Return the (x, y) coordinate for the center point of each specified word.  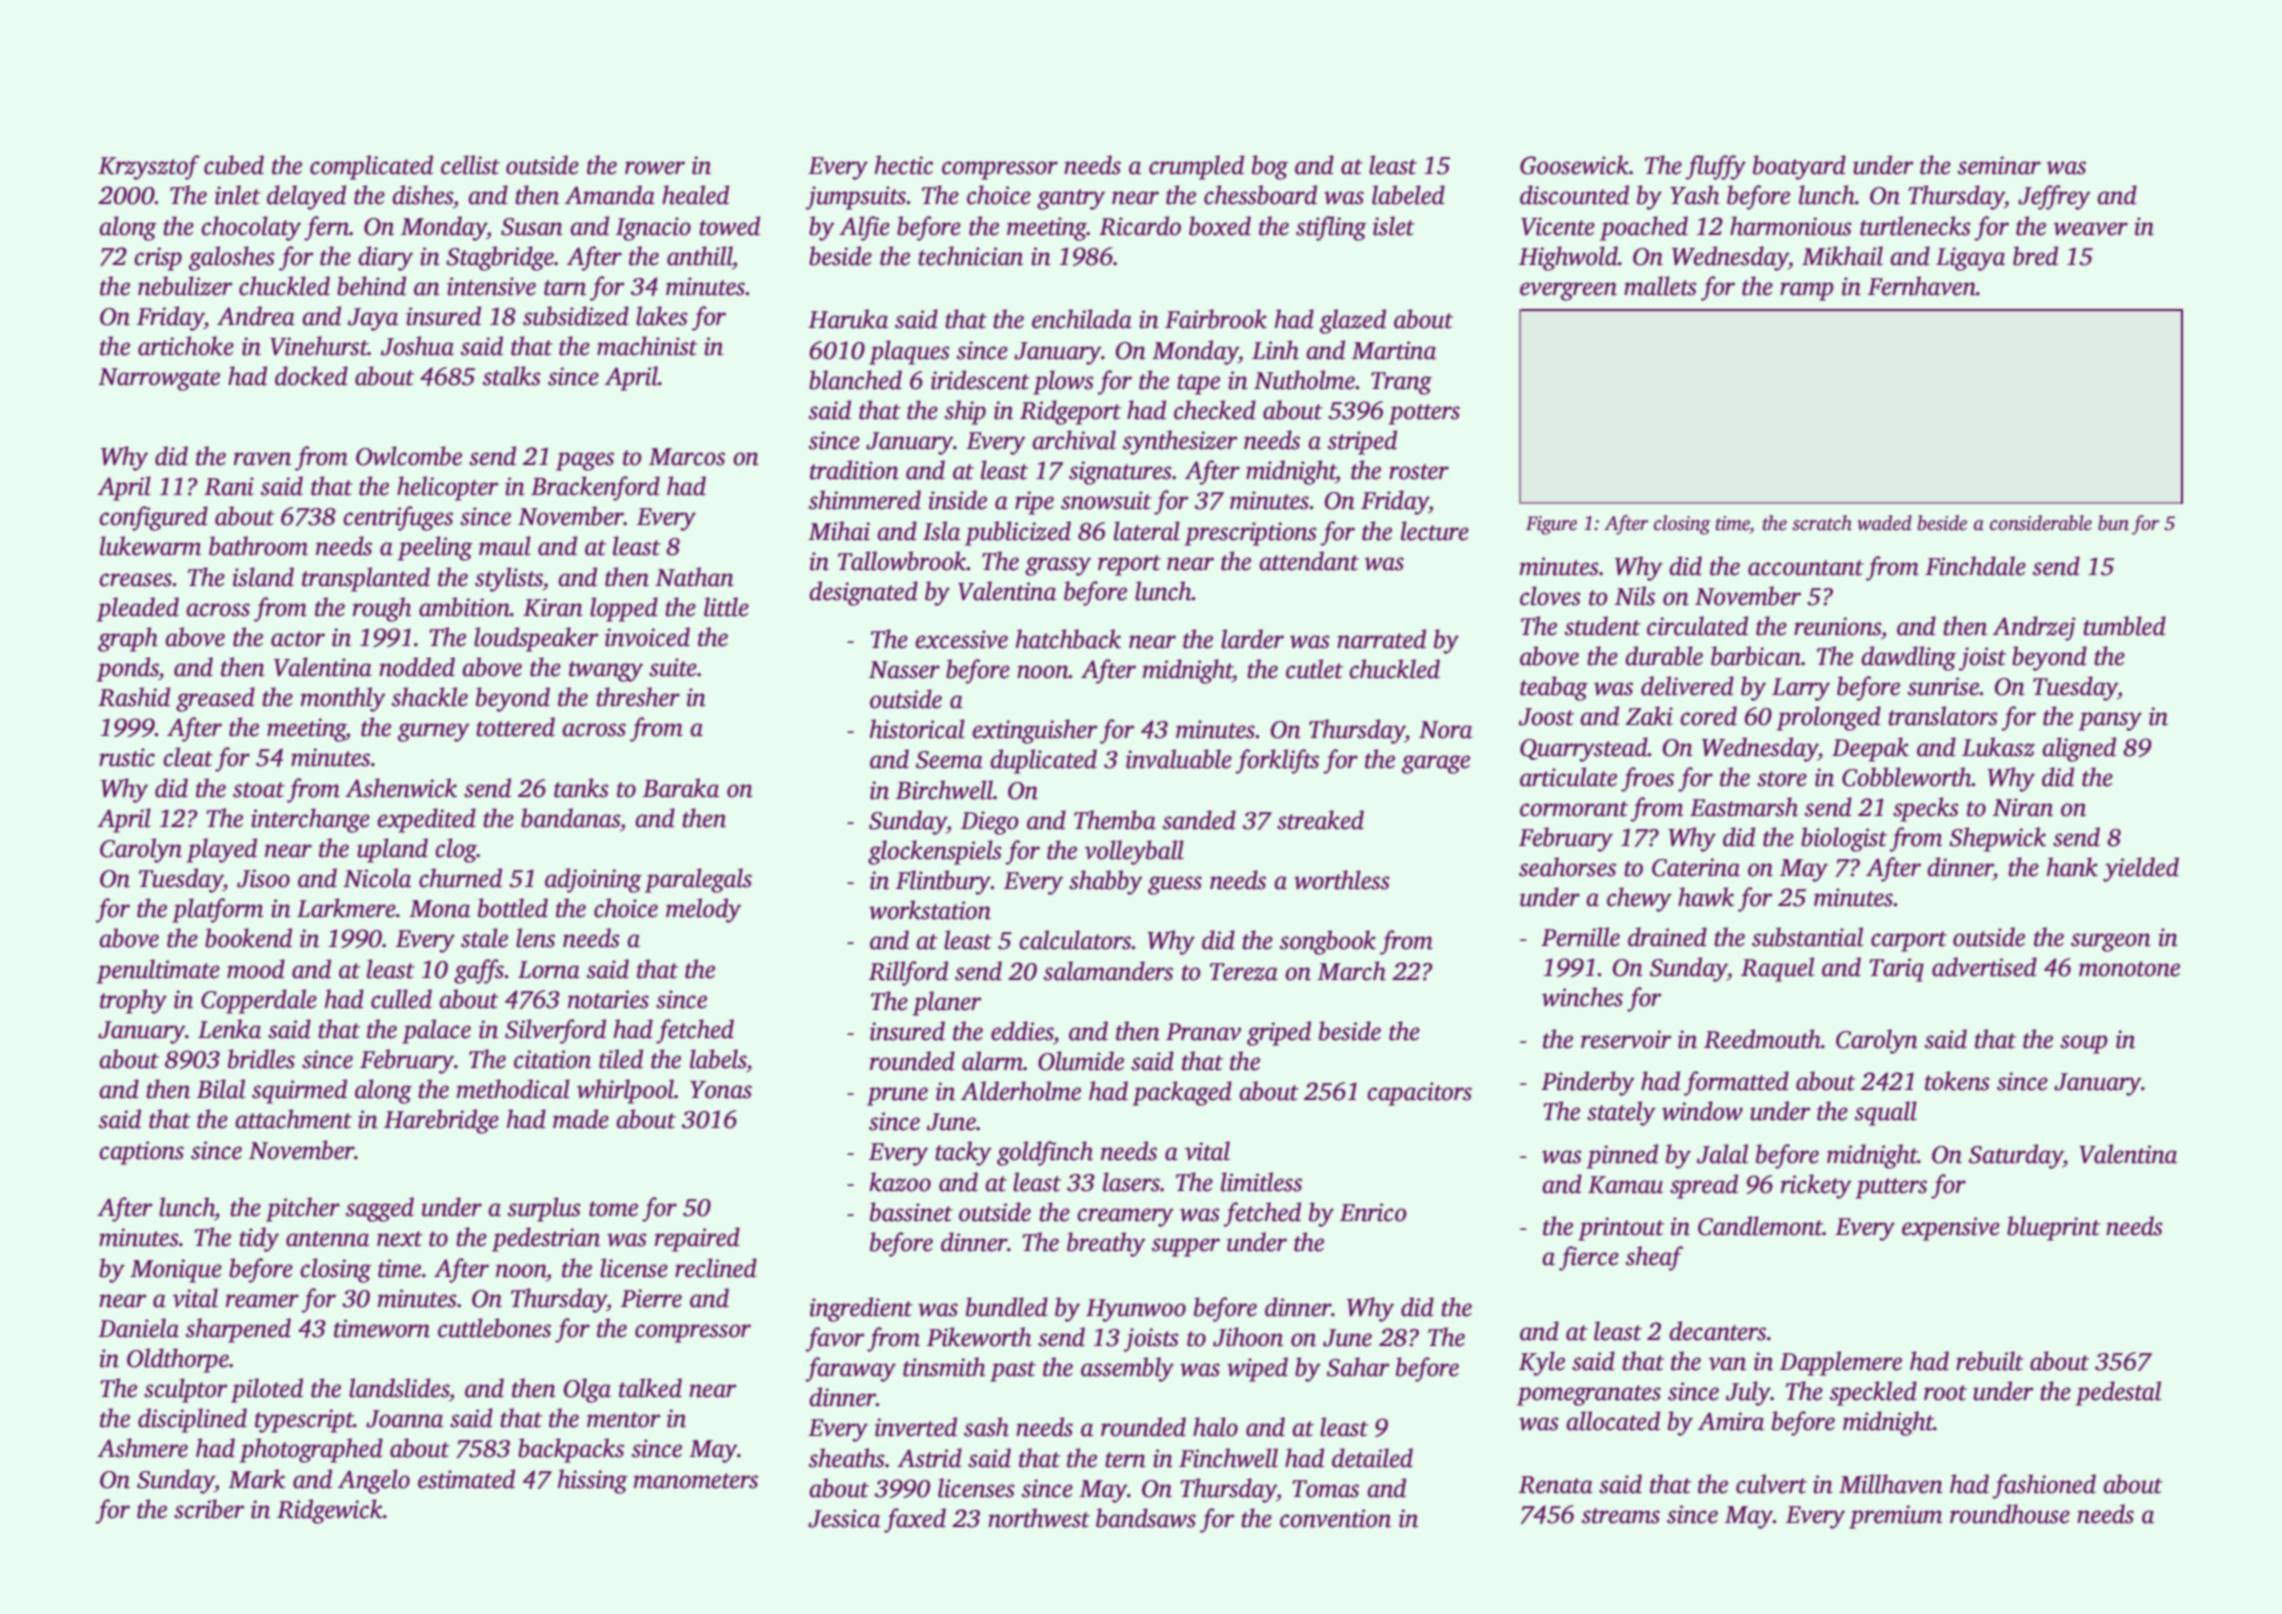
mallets (1660, 286)
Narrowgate (159, 379)
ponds (128, 669)
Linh (1275, 350)
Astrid (929, 1458)
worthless (1342, 880)
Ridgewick (330, 1511)
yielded (2141, 869)
